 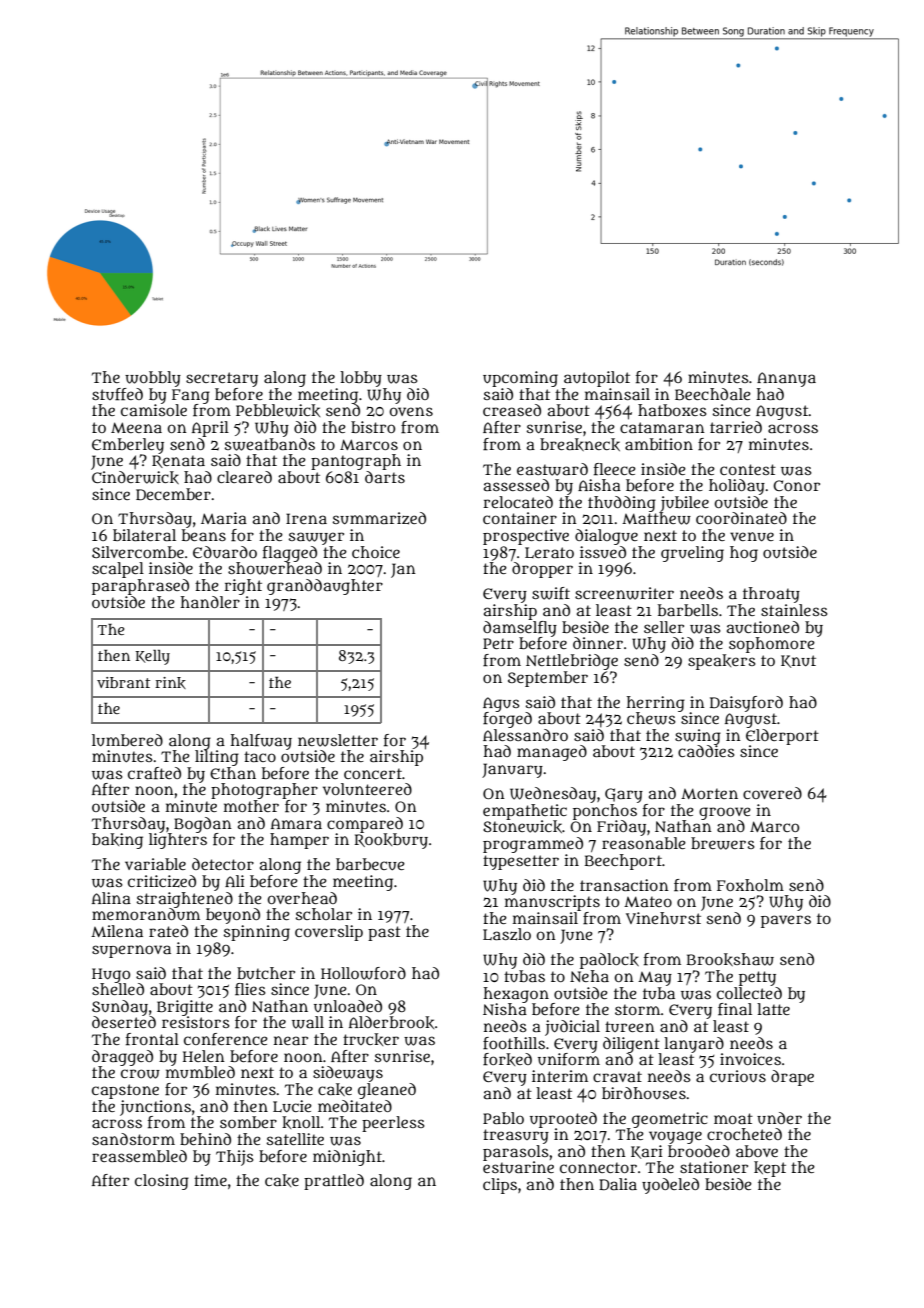 What do you see at coordinates (278, 410) in the screenshot?
I see `Pebblewick` at bounding box center [278, 410].
